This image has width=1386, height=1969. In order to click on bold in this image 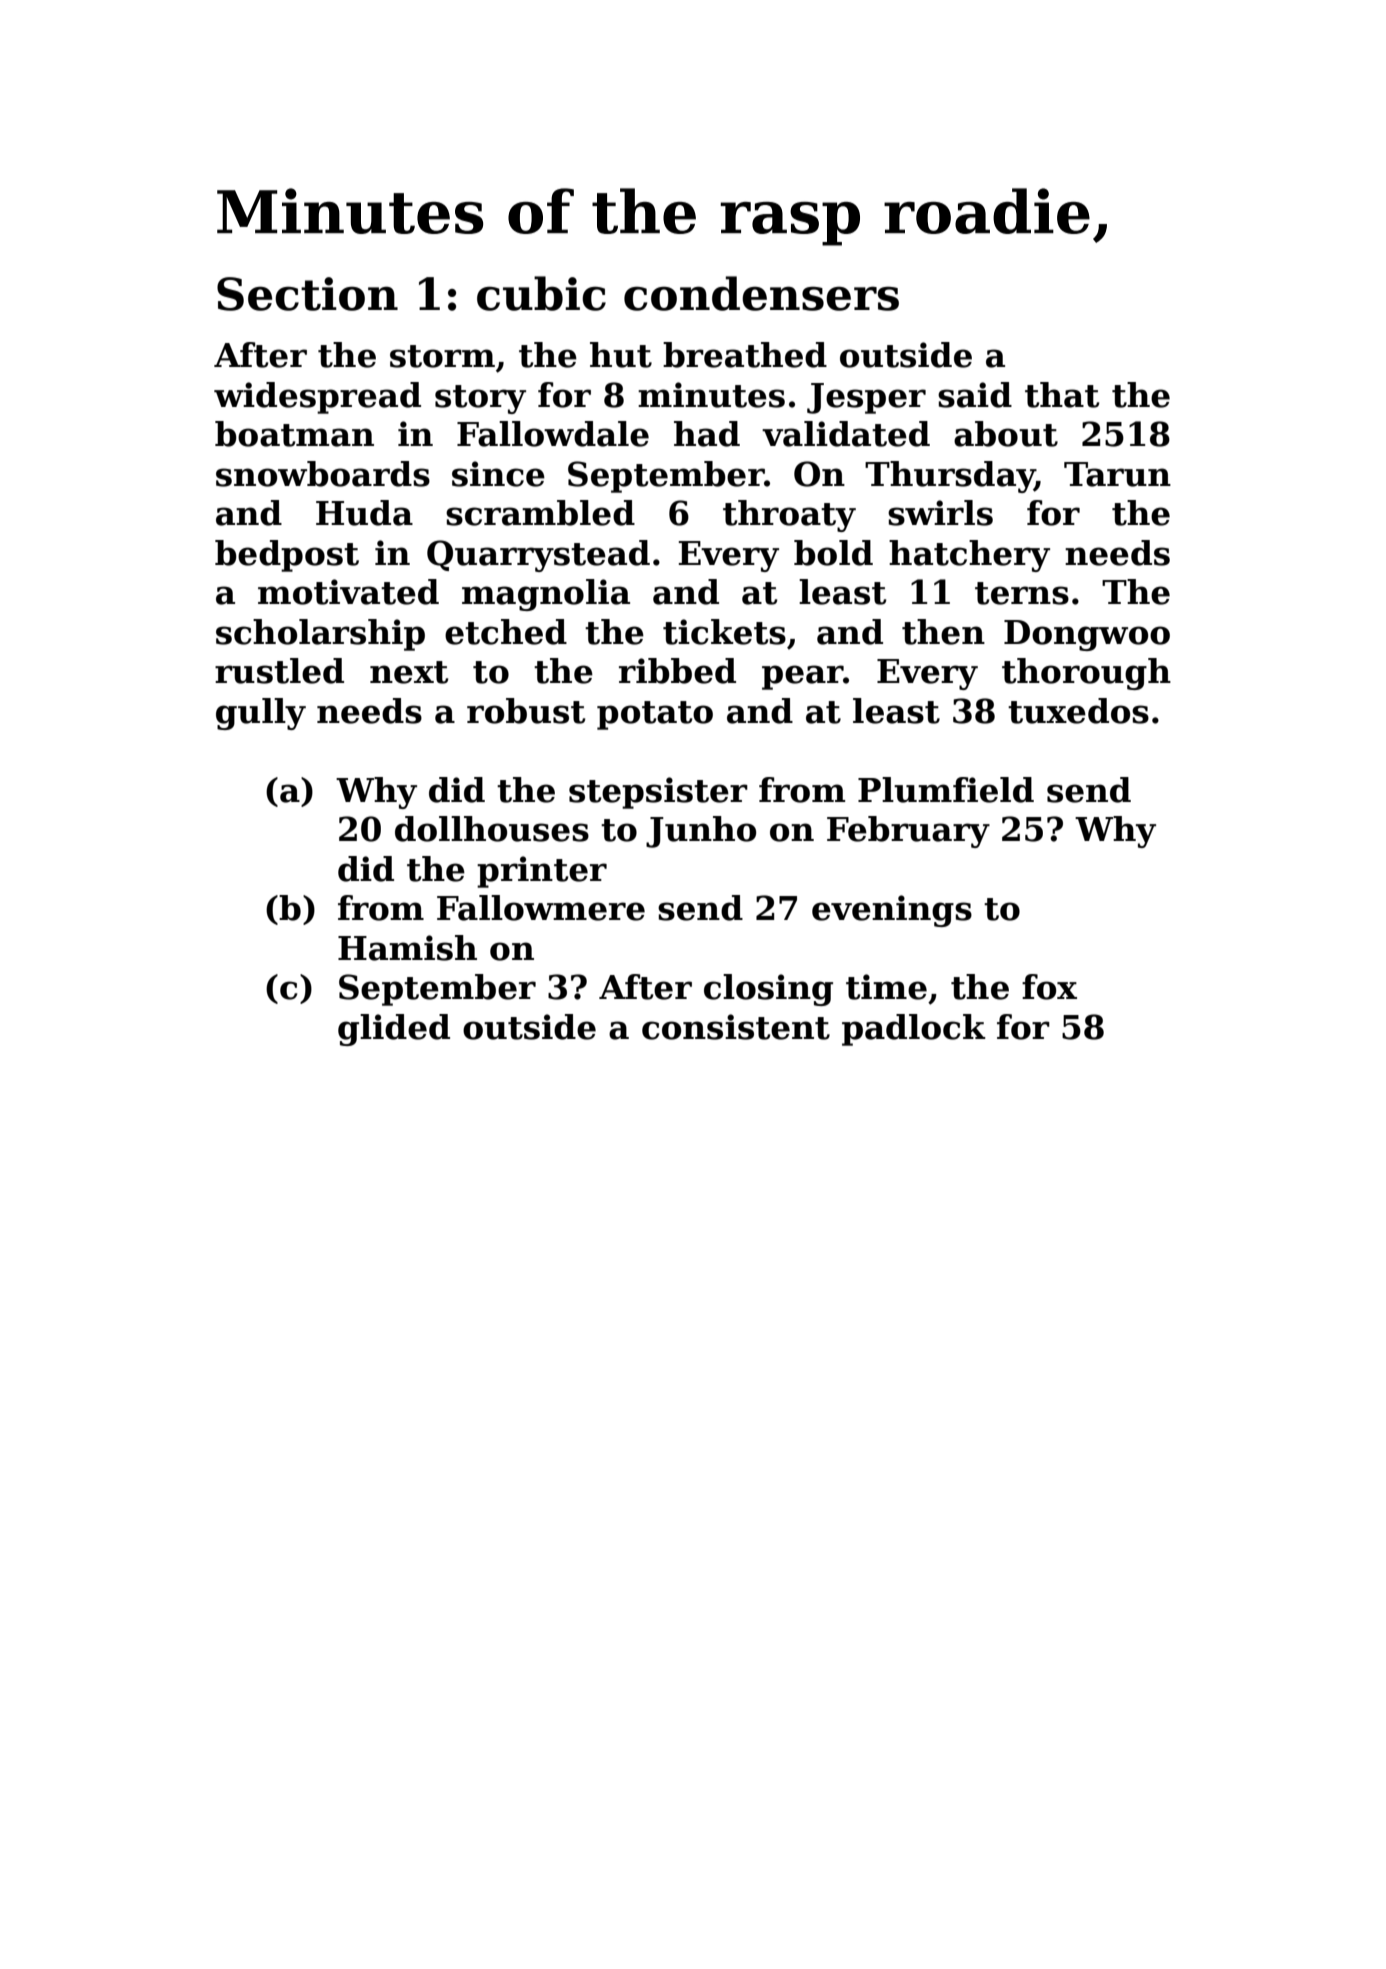, I will do `click(833, 553)`.
